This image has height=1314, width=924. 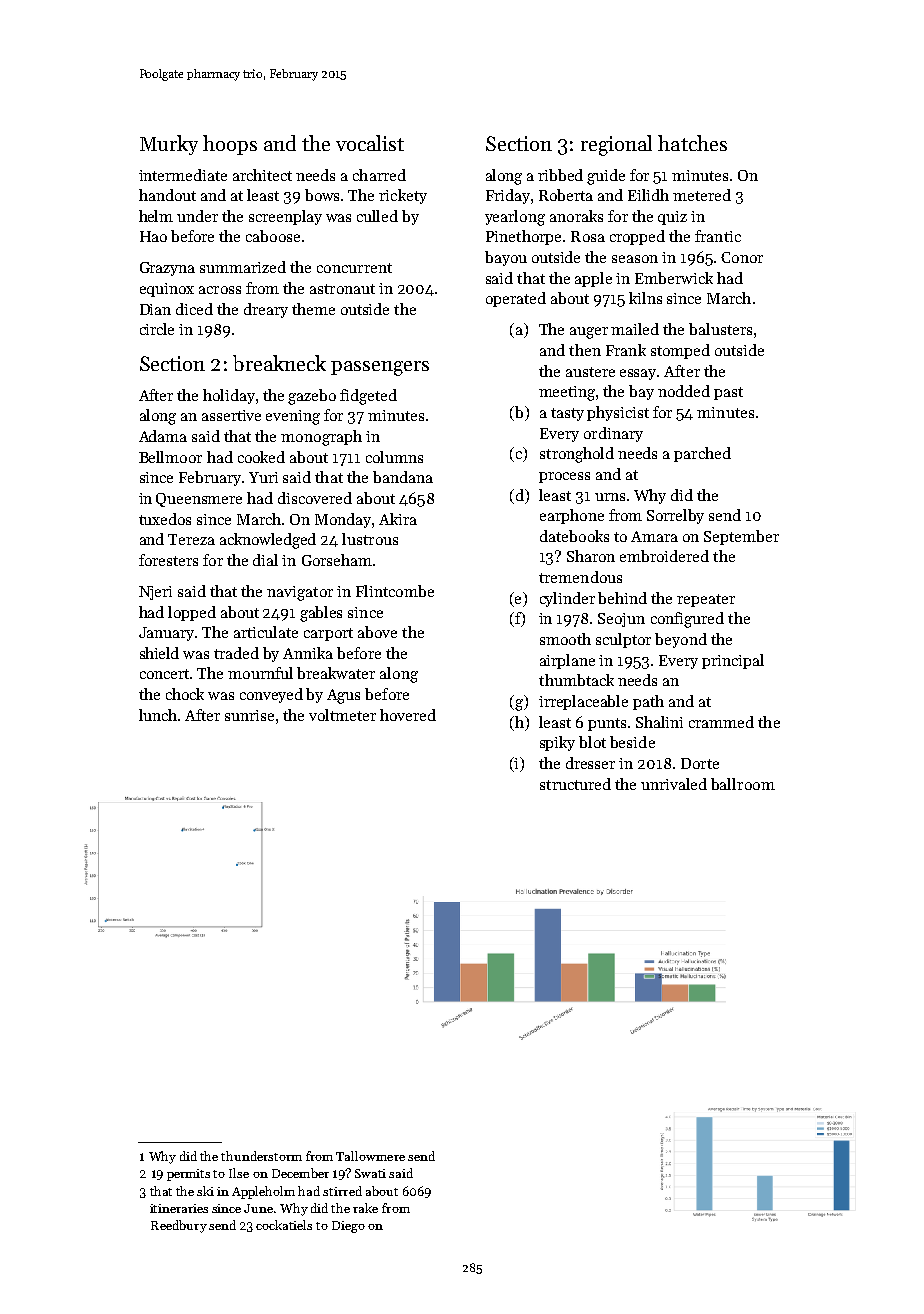 What do you see at coordinates (664, 556) in the image?
I see `embroidered` at bounding box center [664, 556].
